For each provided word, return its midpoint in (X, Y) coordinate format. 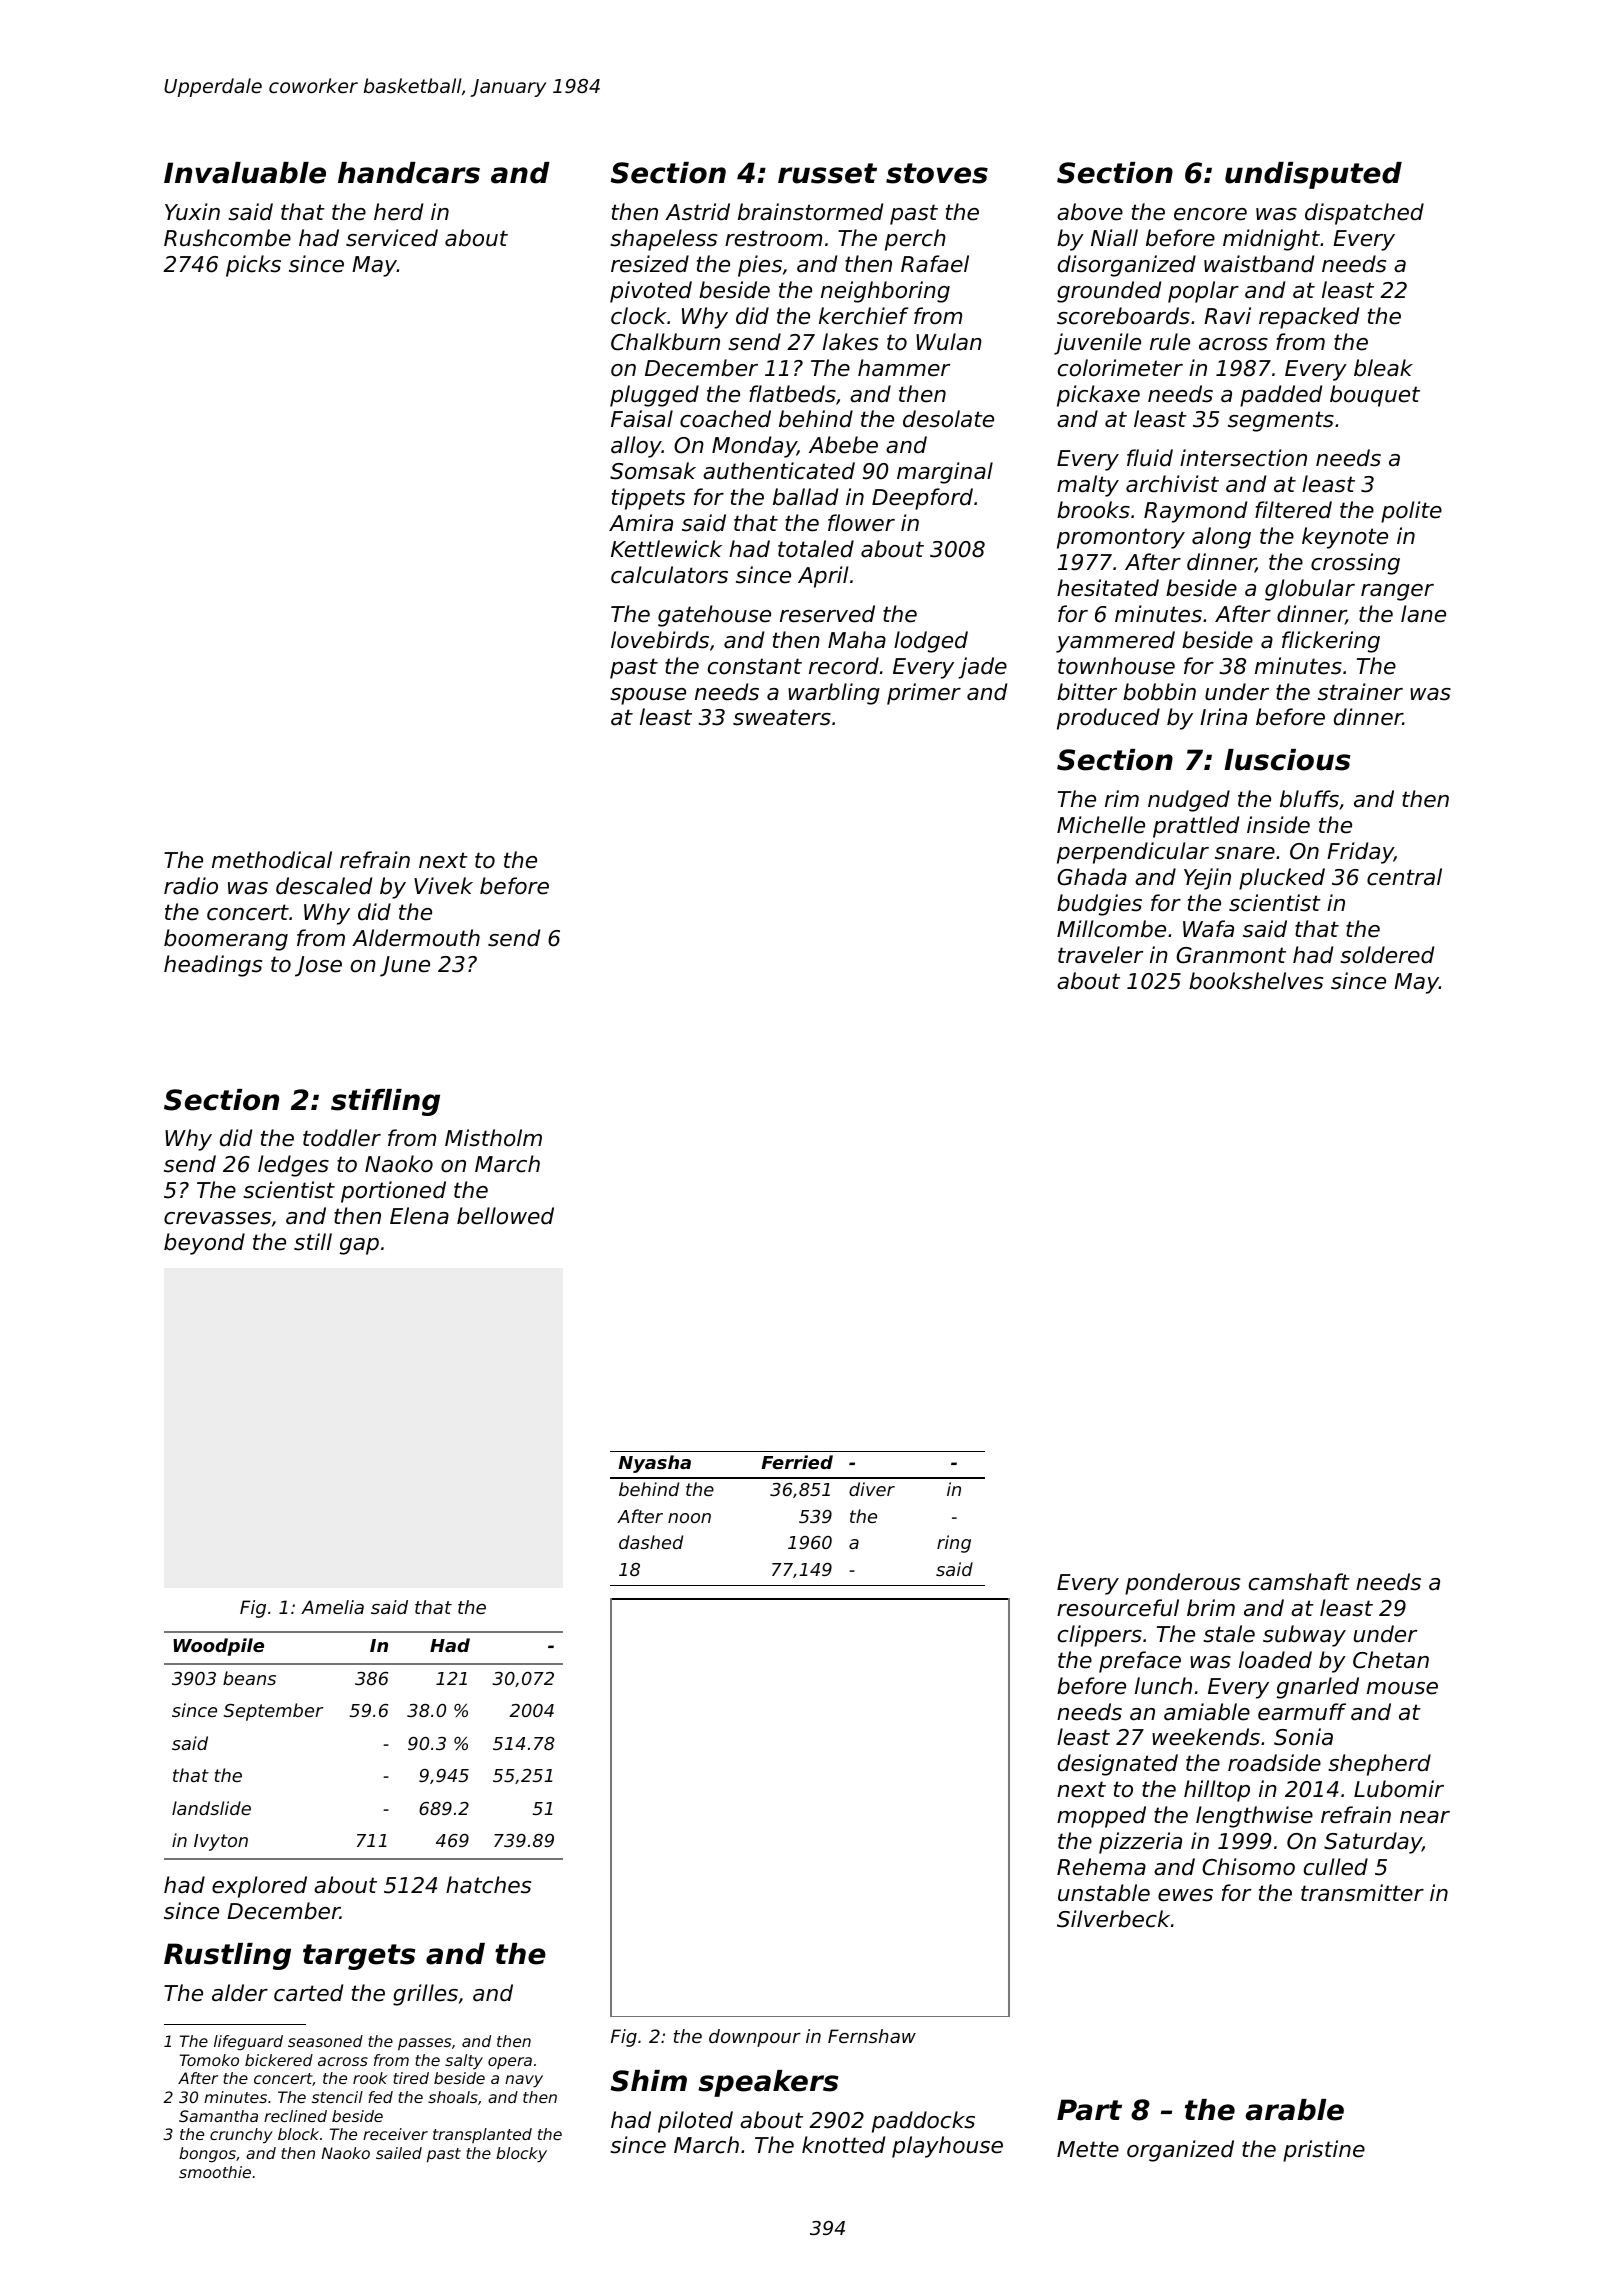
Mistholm (493, 1138)
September (273, 1712)
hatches (488, 1885)
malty (1088, 486)
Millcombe (1111, 929)
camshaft (1299, 1582)
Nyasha (654, 1464)
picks (253, 266)
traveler (1100, 955)
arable (1295, 2110)
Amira (641, 523)
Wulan (949, 342)
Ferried (797, 1462)
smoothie (215, 2172)
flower (861, 523)
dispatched (1364, 214)
